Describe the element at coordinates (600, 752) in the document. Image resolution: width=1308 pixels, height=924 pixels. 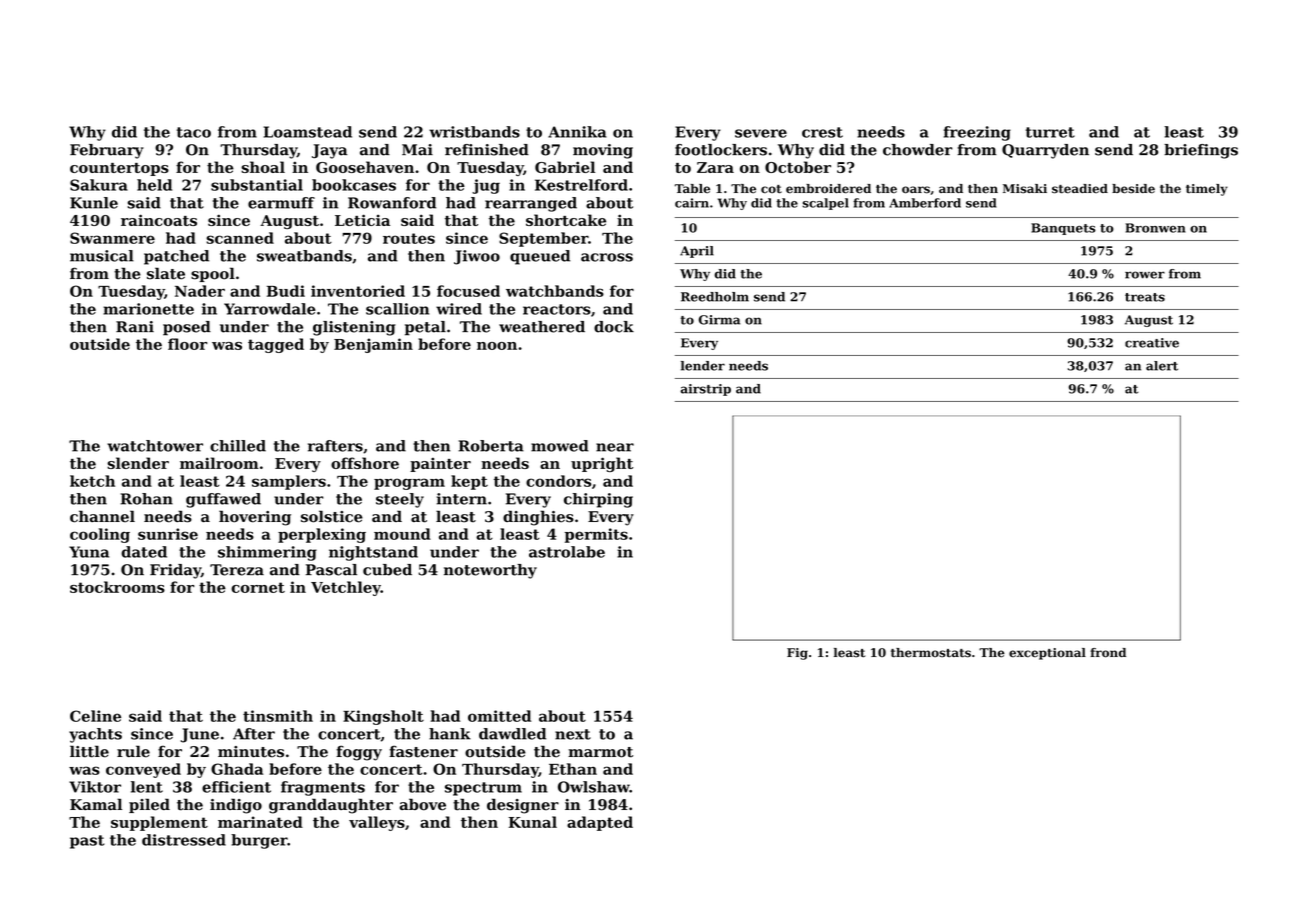
I see `marmot` at that location.
